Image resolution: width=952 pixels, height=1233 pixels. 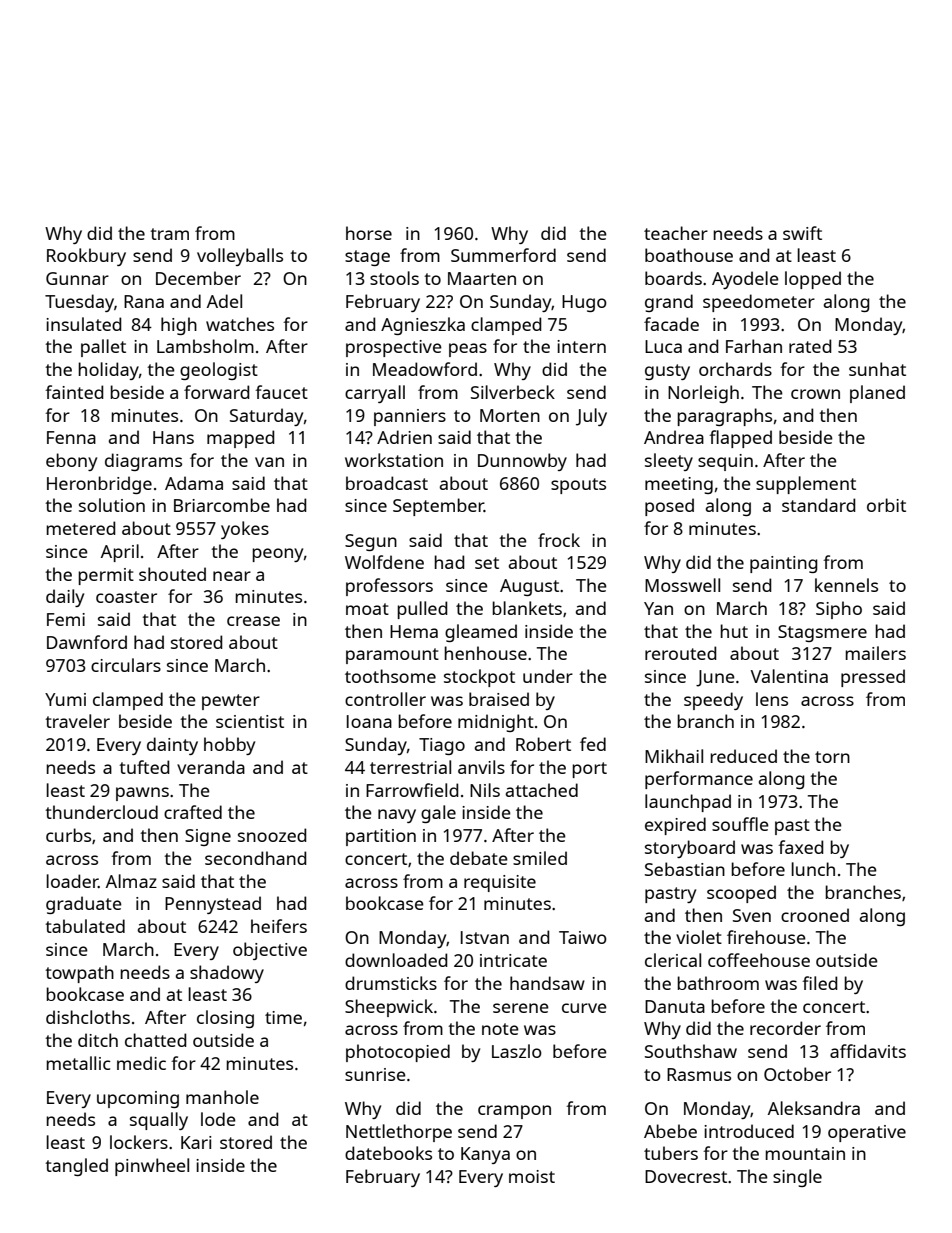 I want to click on single, so click(x=797, y=1178).
